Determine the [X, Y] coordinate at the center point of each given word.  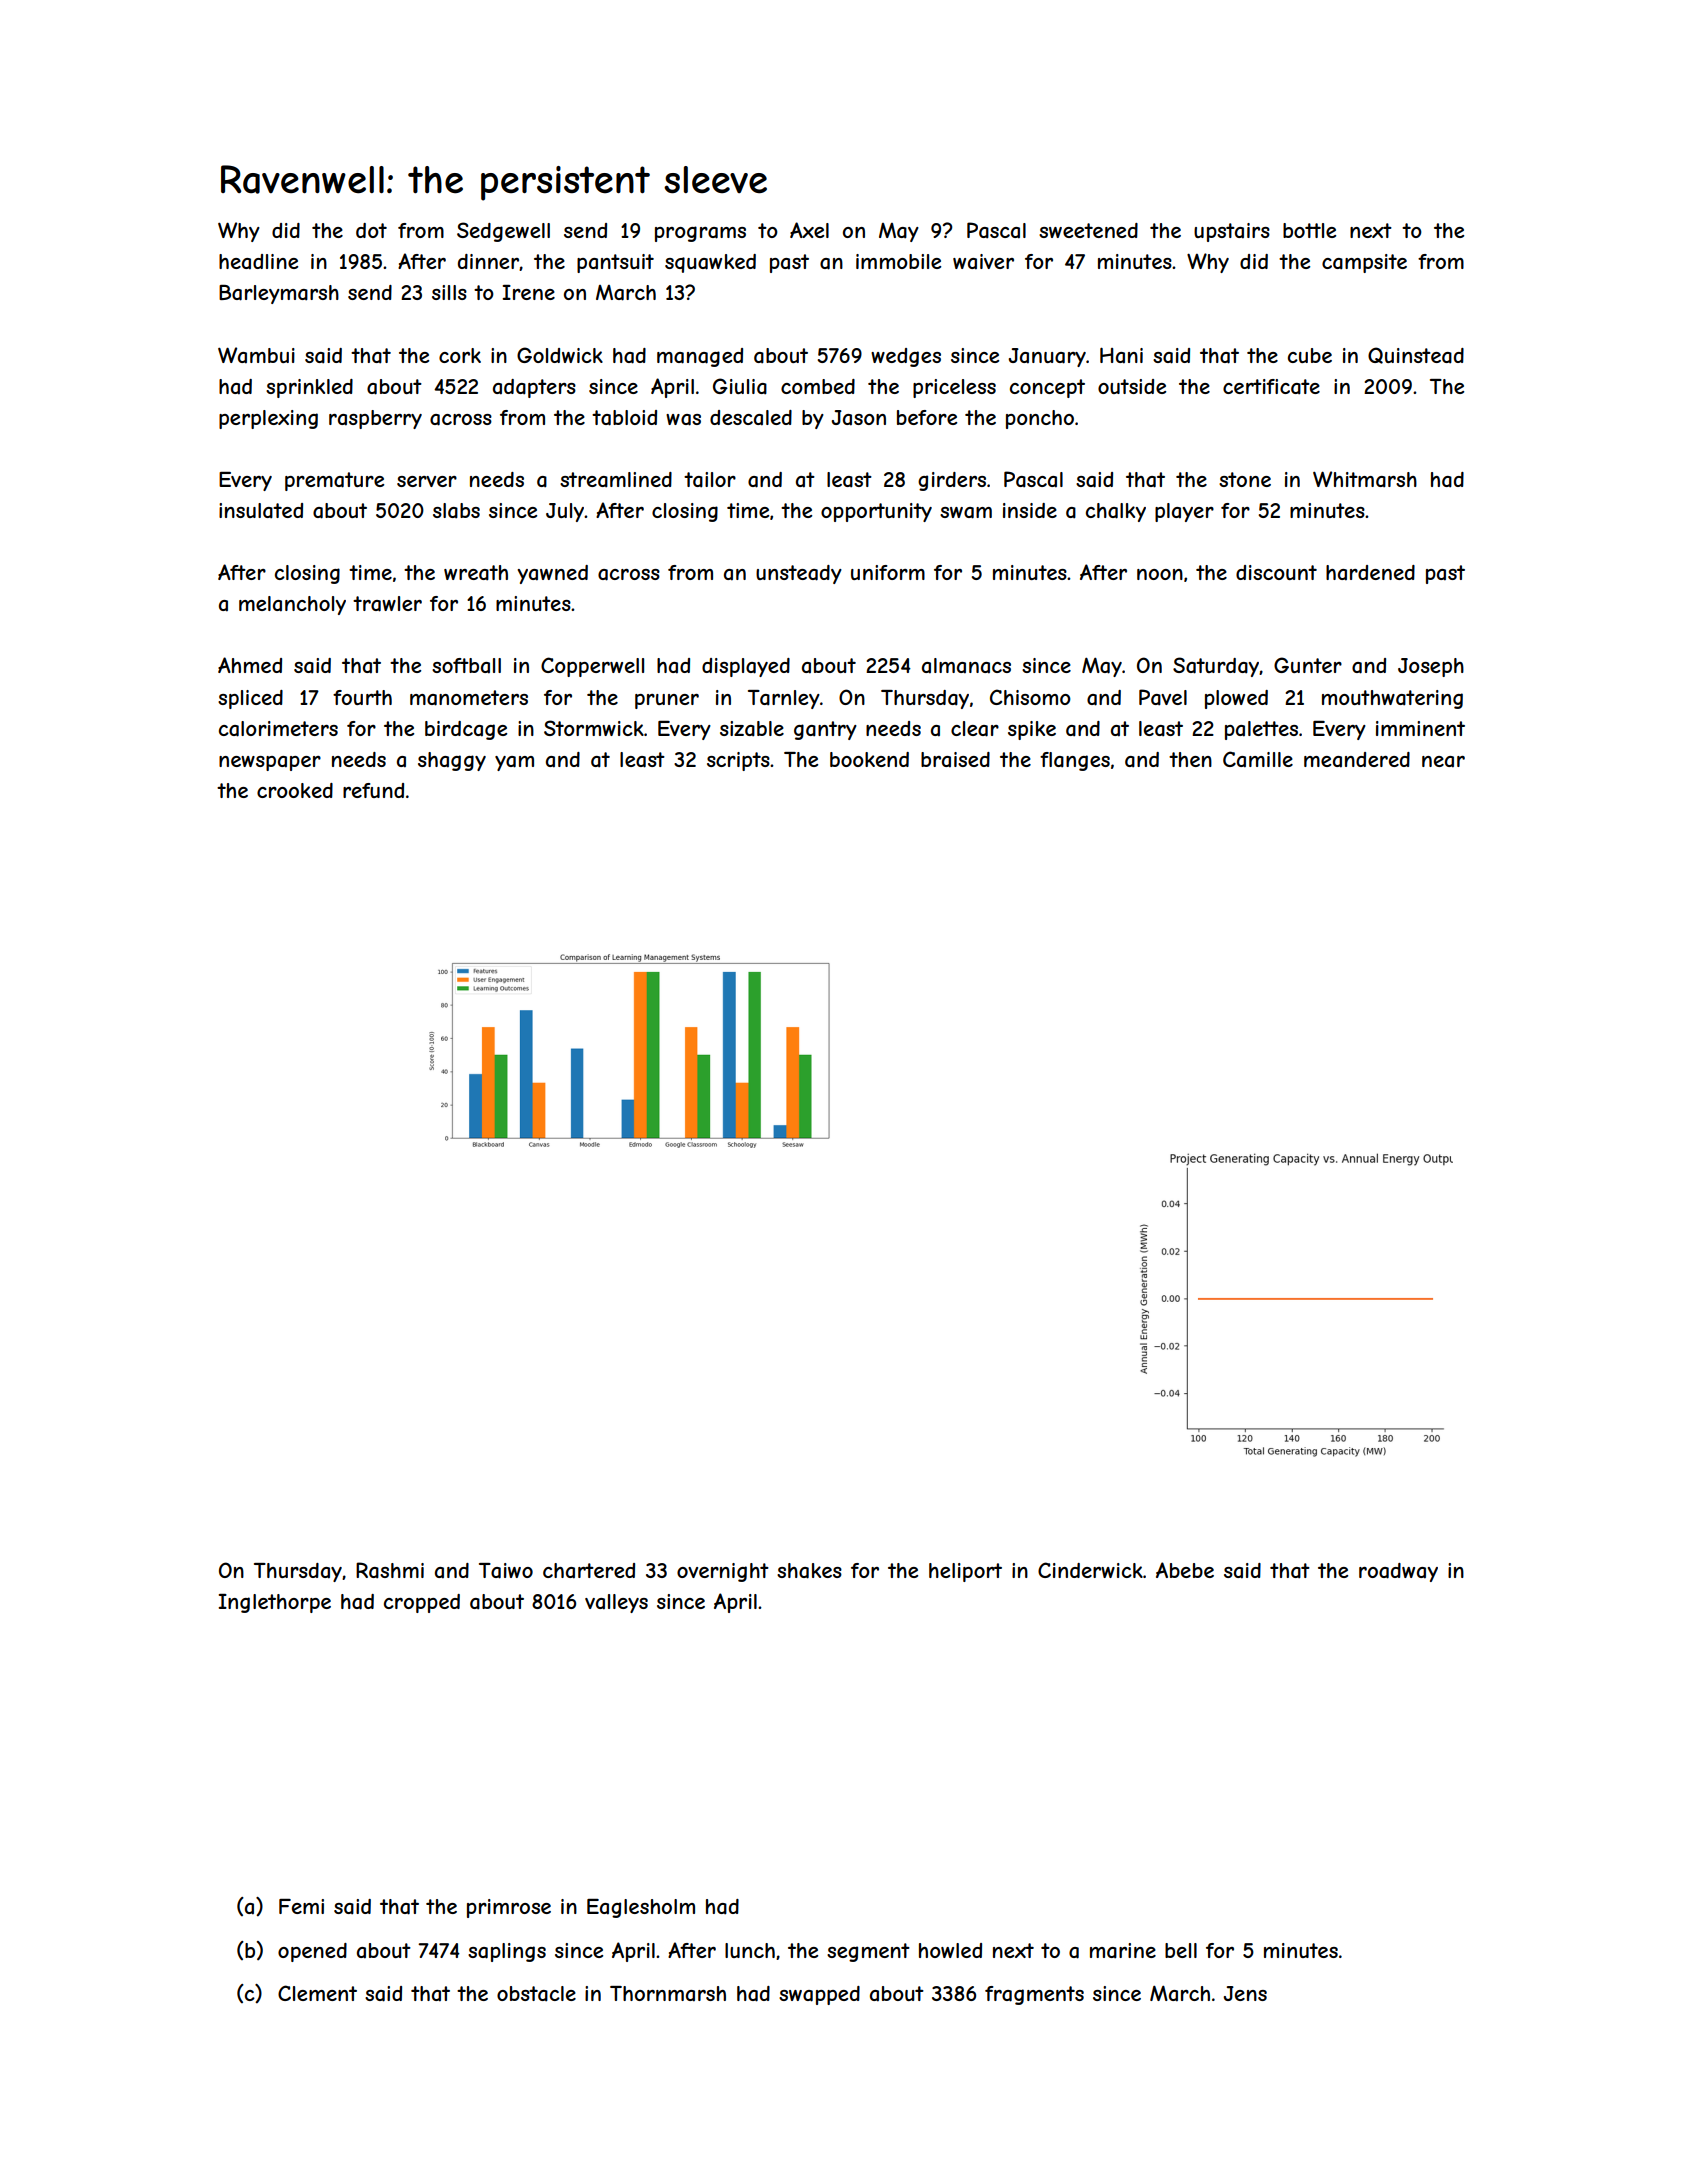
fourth [362, 697]
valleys [616, 1603]
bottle [1309, 230]
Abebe [1185, 1570]
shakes [809, 1571]
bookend [869, 759]
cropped [422, 1603]
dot [371, 230]
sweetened [1088, 230]
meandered [1357, 760]
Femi [301, 1906]
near [1443, 762]
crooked [295, 790]
